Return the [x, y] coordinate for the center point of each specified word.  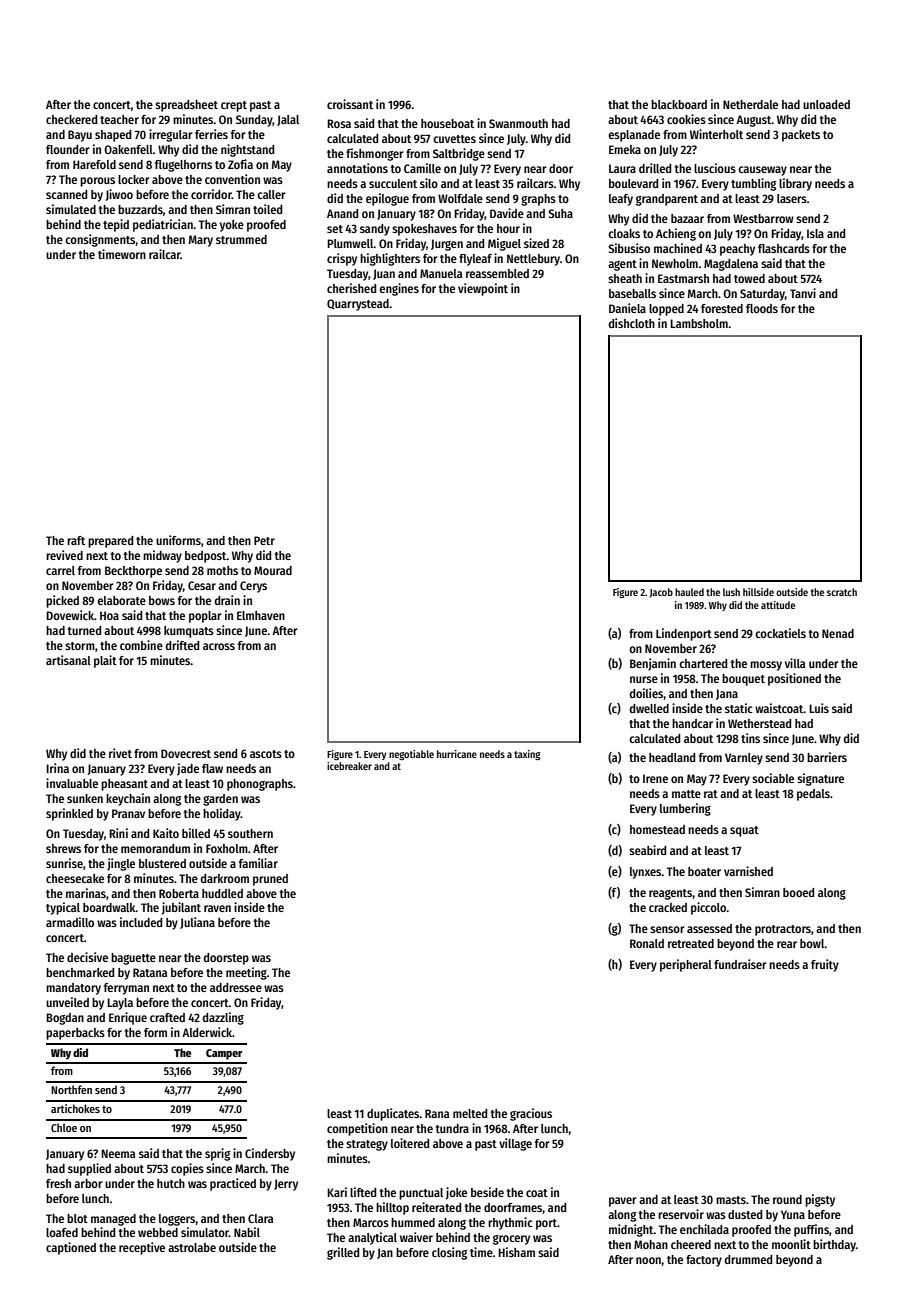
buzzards [140, 209]
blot [77, 1218]
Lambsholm [699, 323]
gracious [531, 1114]
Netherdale [750, 104]
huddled [222, 893]
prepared [110, 542]
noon [648, 1260]
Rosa [339, 123]
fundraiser [740, 964]
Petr [264, 540]
